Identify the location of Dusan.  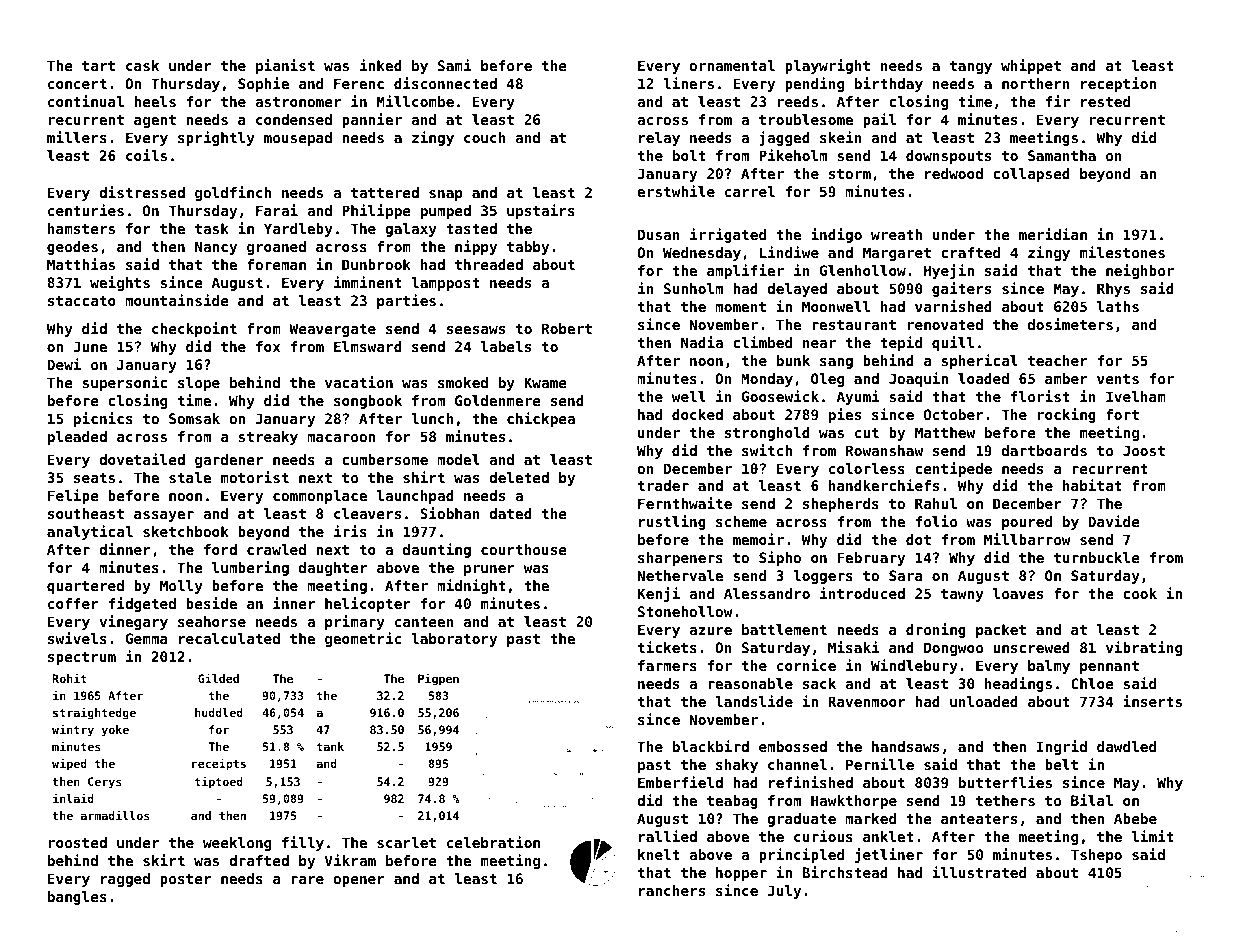
(659, 234).
